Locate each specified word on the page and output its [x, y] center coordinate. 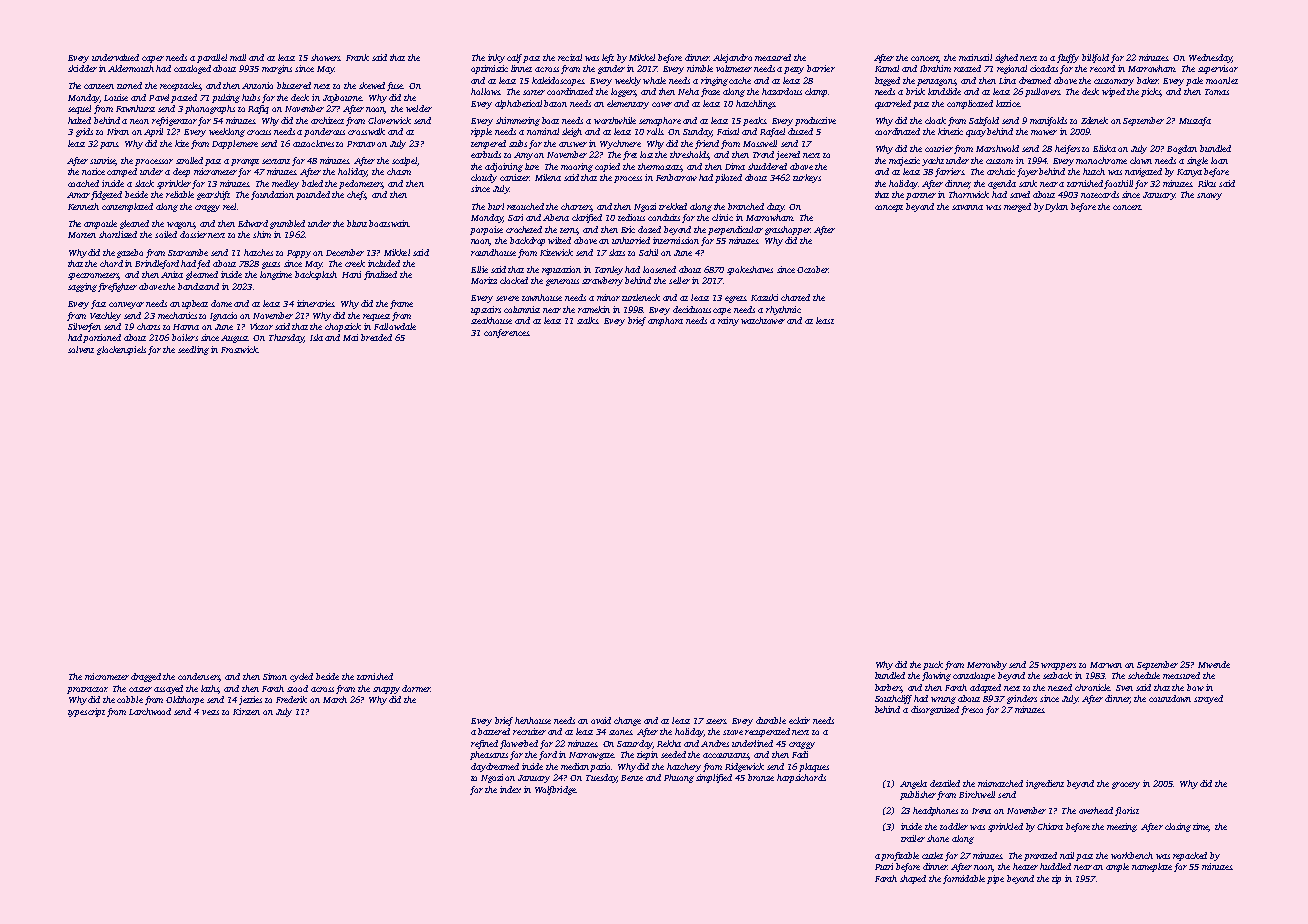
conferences [506, 333]
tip [1056, 879]
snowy [1209, 196]
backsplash [316, 275]
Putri [884, 866]
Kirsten [246, 711]
